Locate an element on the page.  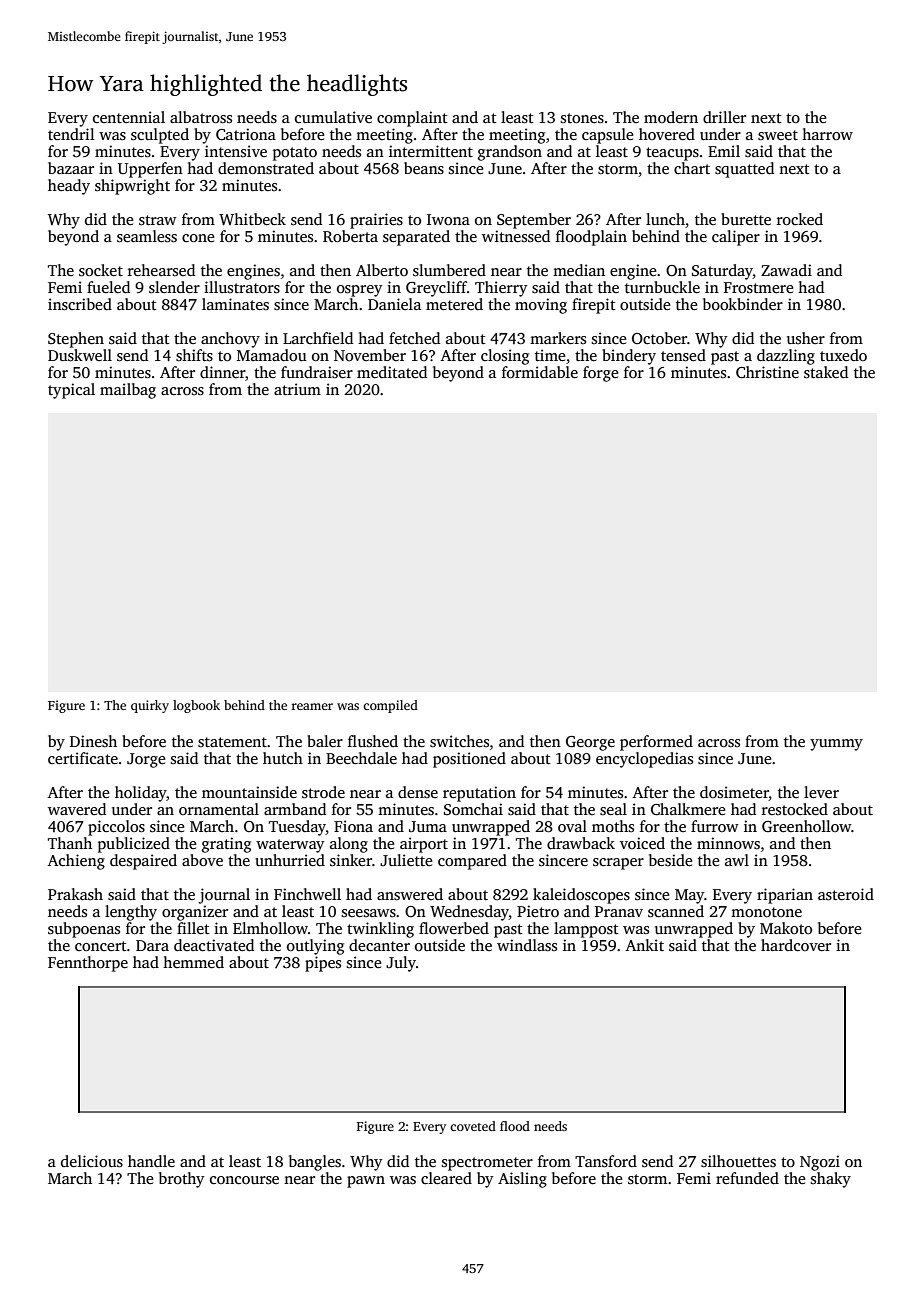
Upperfen is located at coordinates (150, 170).
